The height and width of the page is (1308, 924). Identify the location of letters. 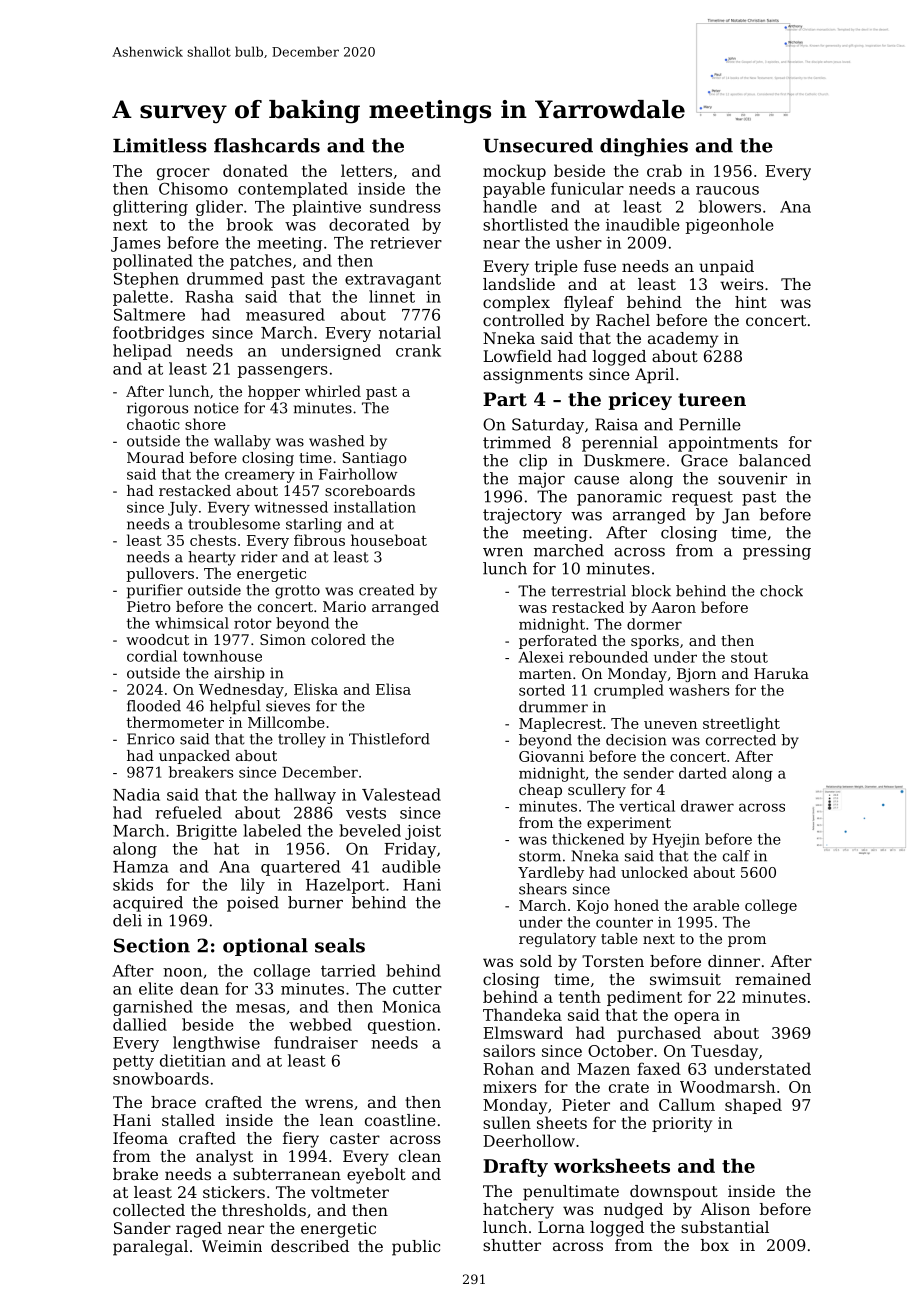
(366, 170).
